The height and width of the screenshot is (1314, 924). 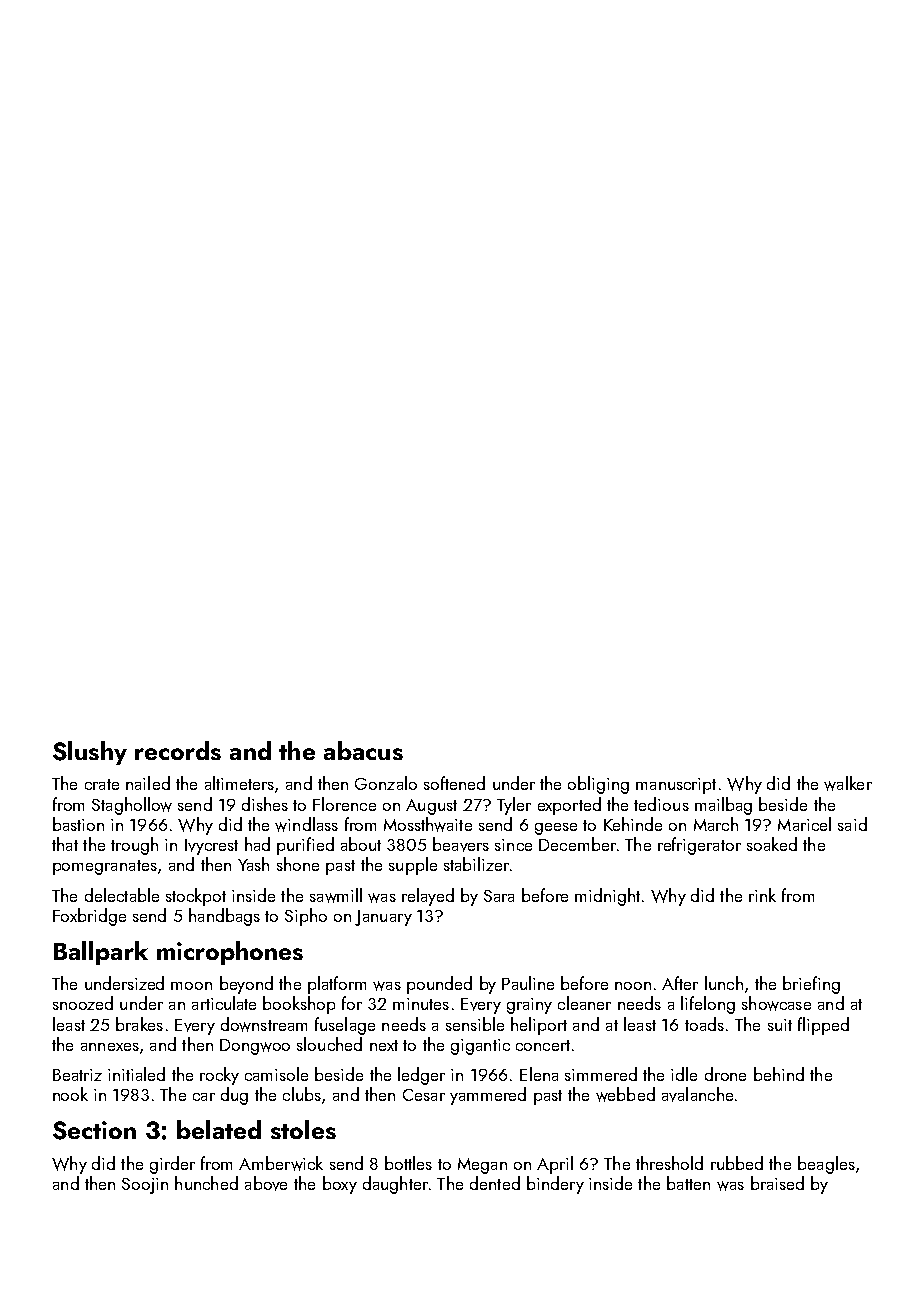 What do you see at coordinates (607, 897) in the screenshot?
I see `midnight` at bounding box center [607, 897].
